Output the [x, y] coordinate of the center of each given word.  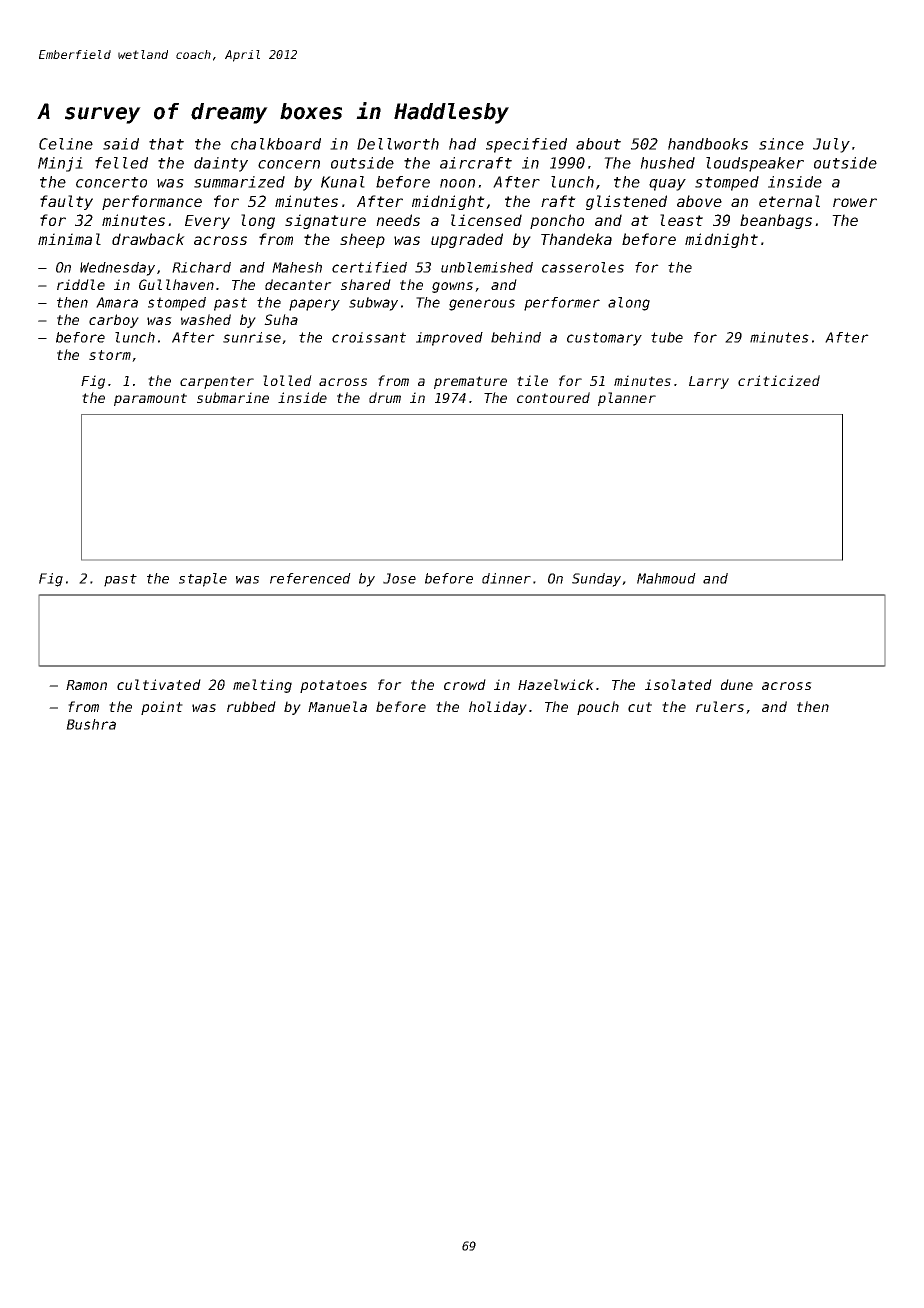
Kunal [343, 182]
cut [640, 707]
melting [262, 686]
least [681, 220]
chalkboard [276, 144]
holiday [498, 708]
